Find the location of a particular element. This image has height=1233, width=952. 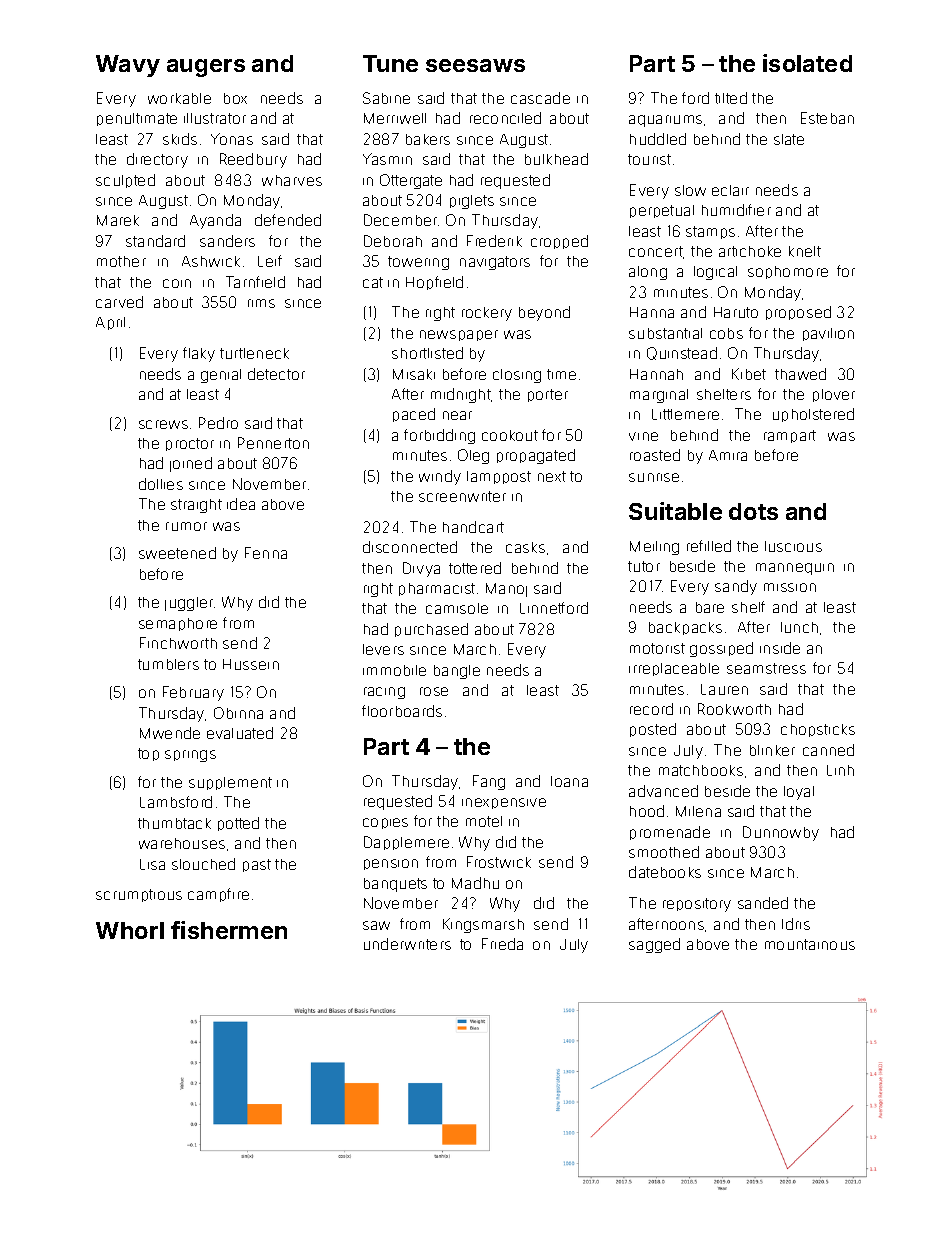

augers is located at coordinates (206, 68).
